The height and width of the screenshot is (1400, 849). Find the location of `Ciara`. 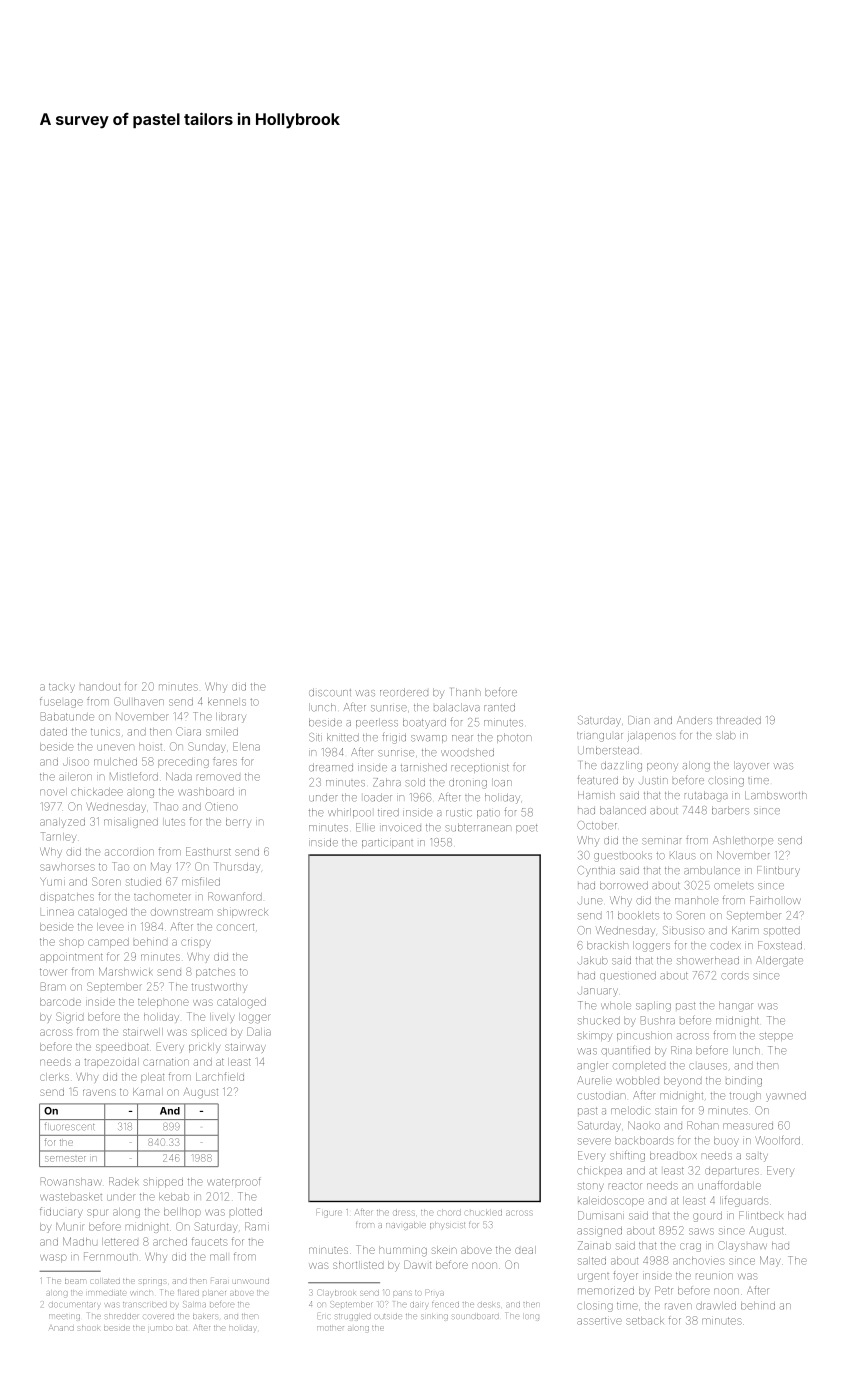

Ciara is located at coordinates (188, 731).
